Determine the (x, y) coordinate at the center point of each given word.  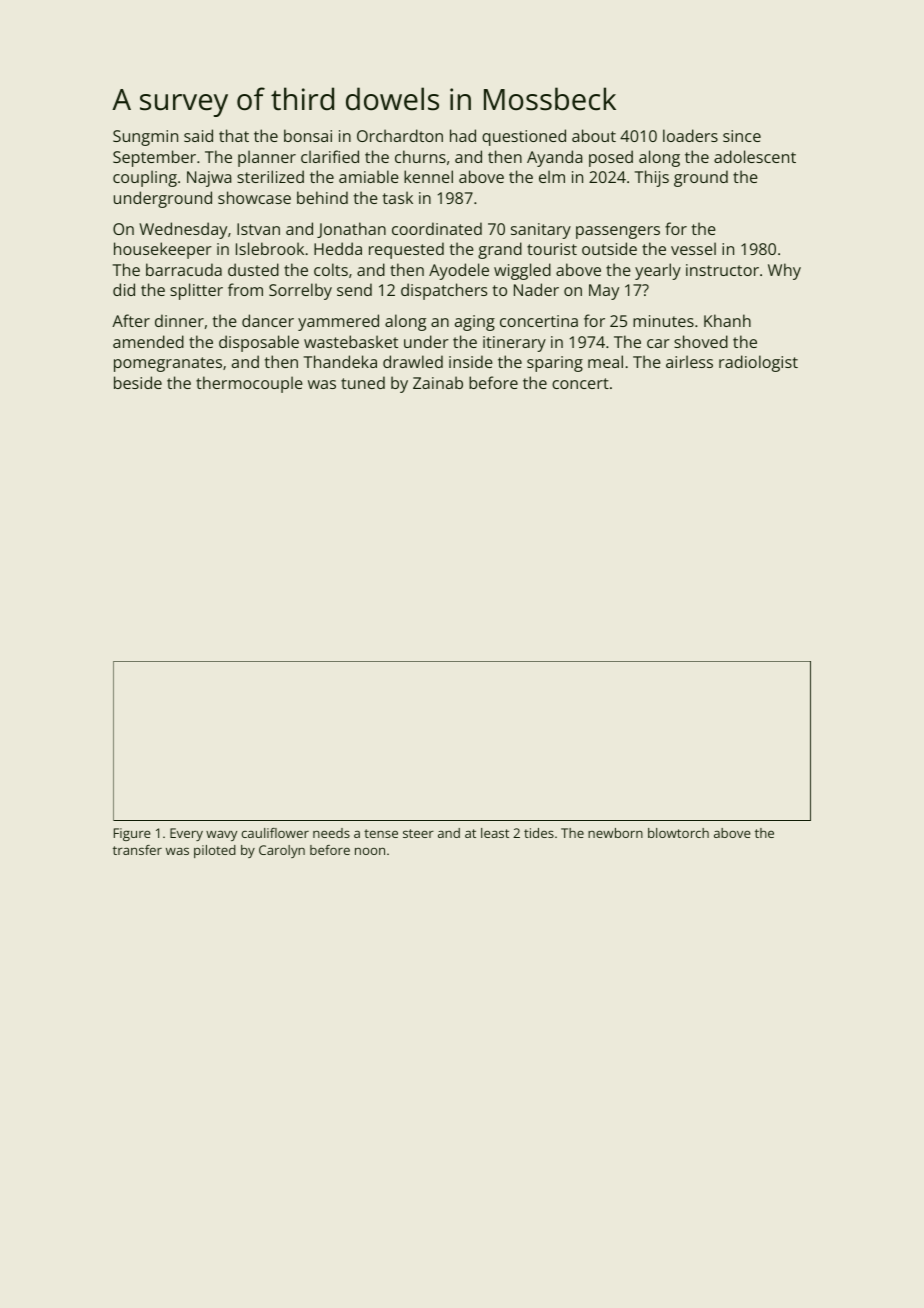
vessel (693, 248)
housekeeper (163, 250)
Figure (132, 834)
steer (418, 833)
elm (552, 176)
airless (689, 361)
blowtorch (678, 833)
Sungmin (145, 138)
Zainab (438, 382)
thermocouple (249, 384)
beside (138, 382)
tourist (552, 249)
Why (784, 271)
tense (381, 833)
